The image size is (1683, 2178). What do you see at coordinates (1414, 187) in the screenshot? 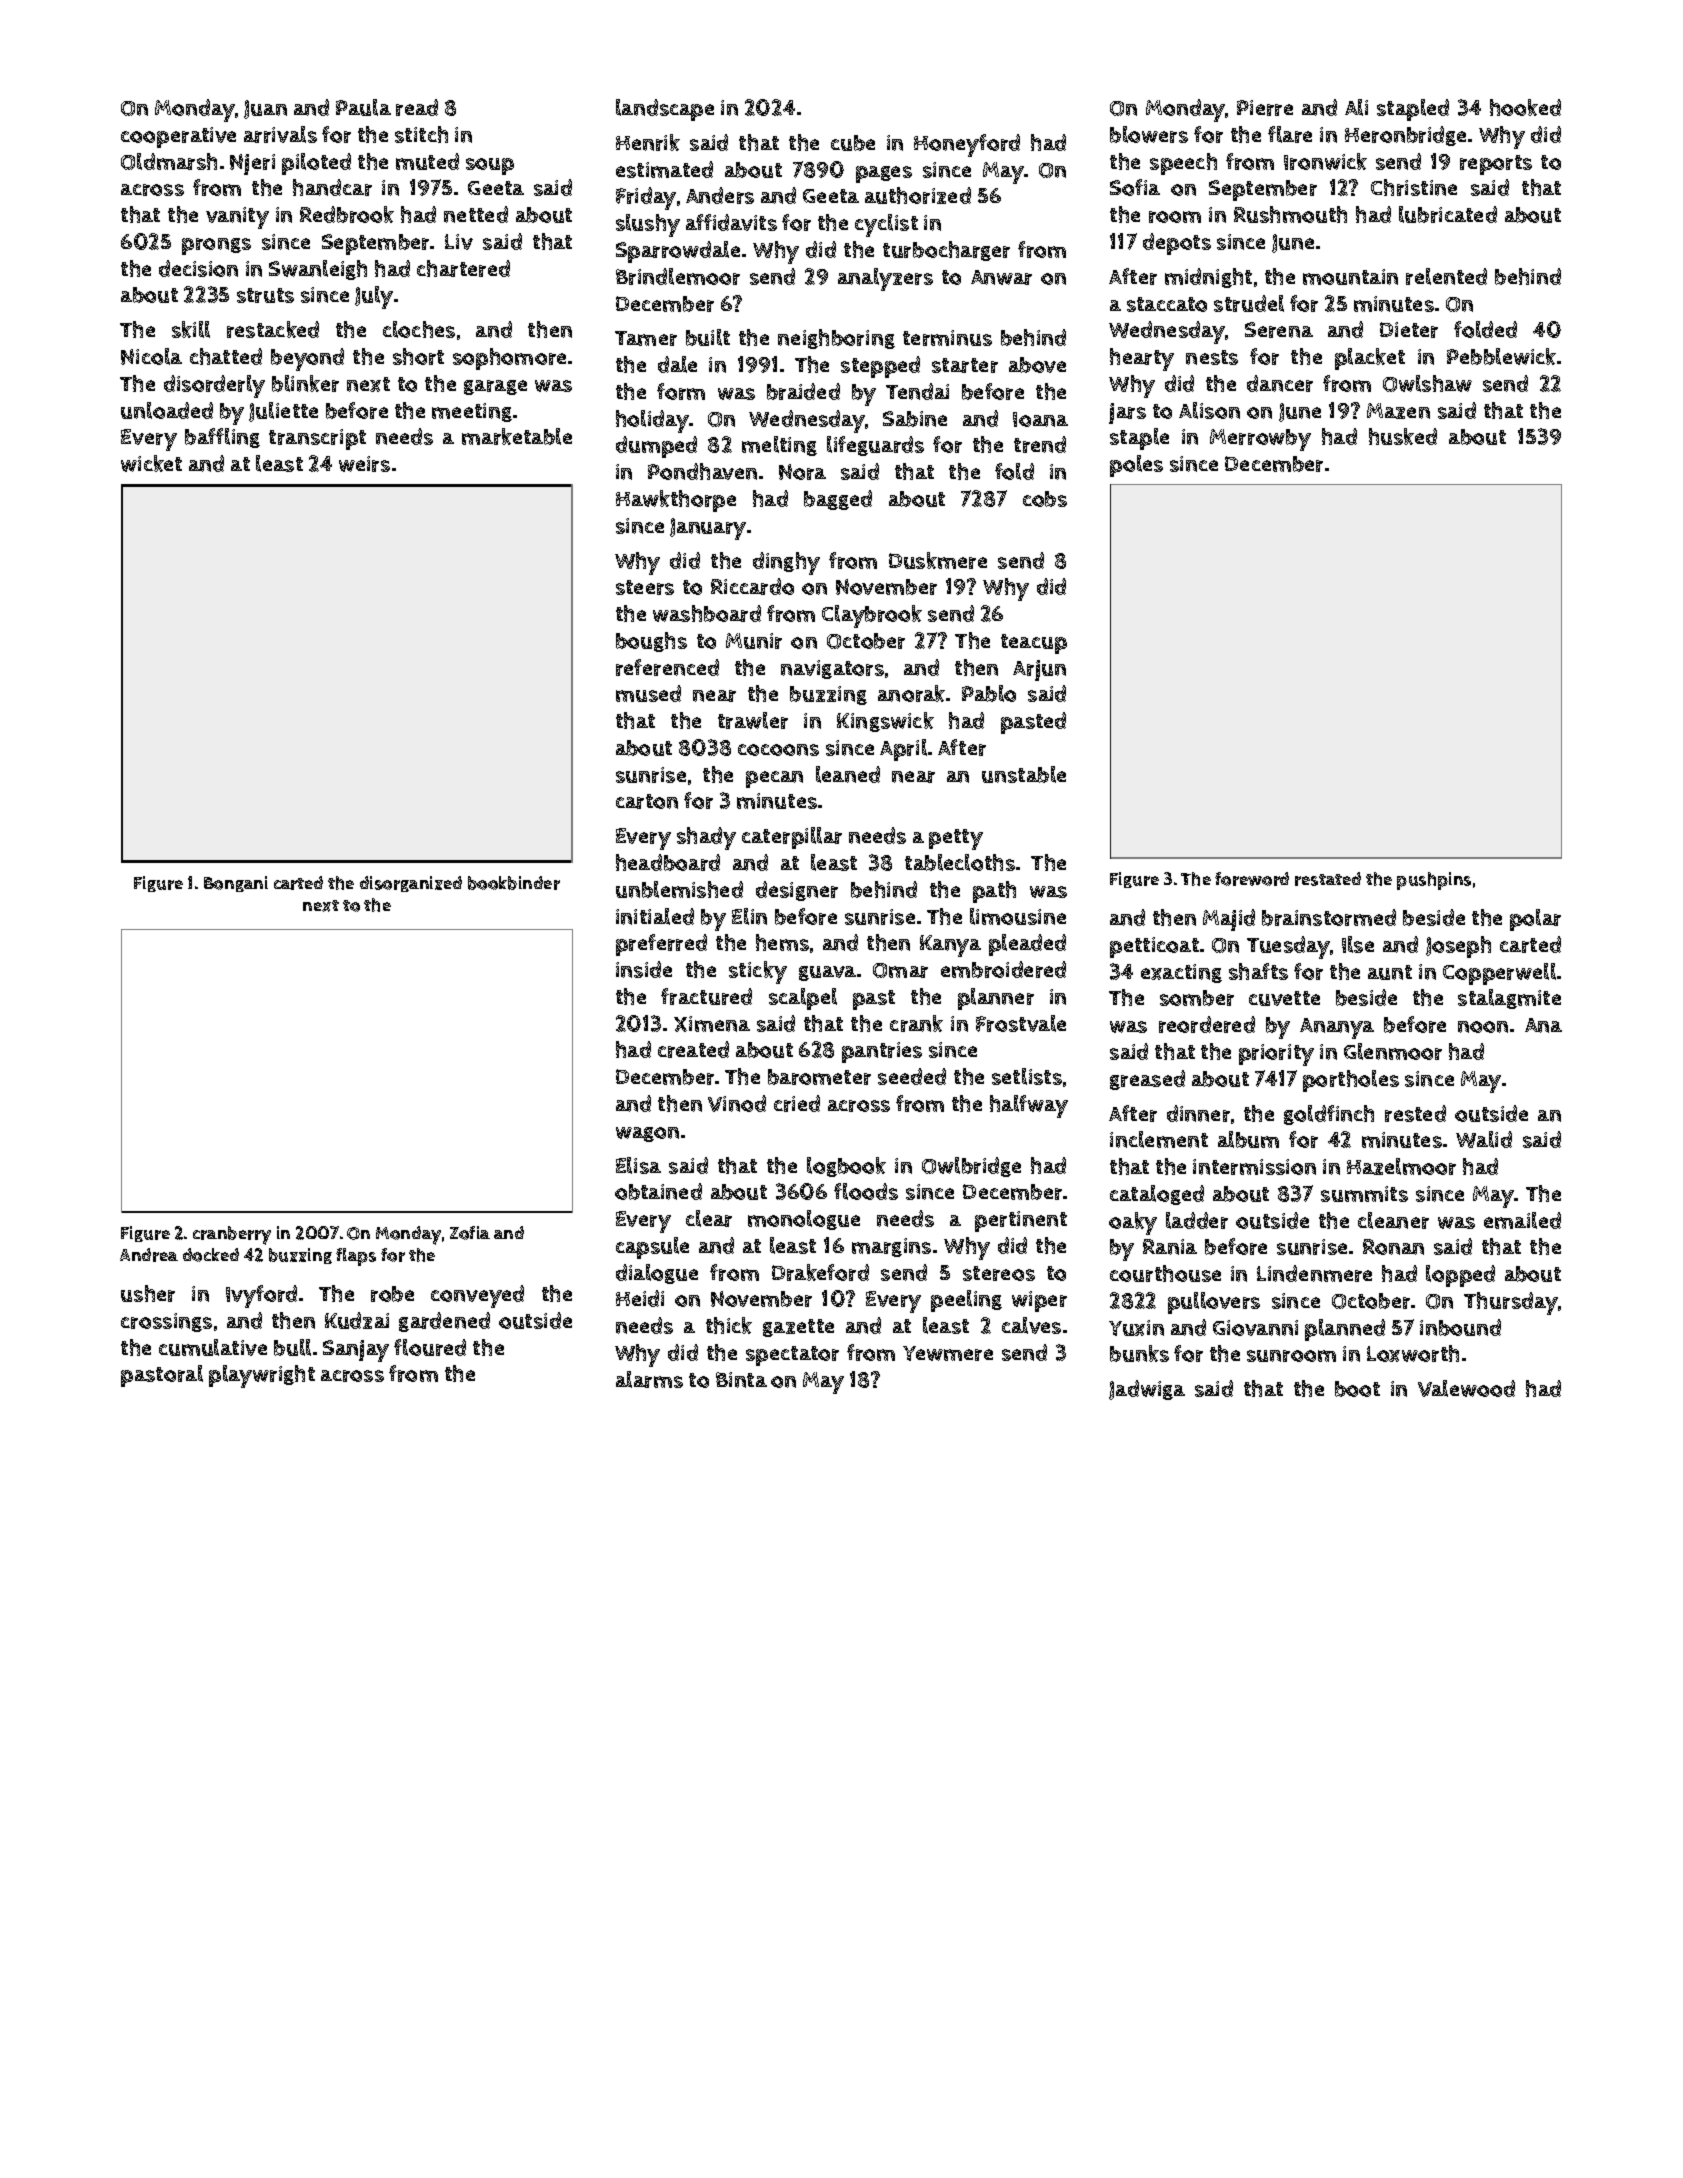
I see `Christine` at bounding box center [1414, 187].
